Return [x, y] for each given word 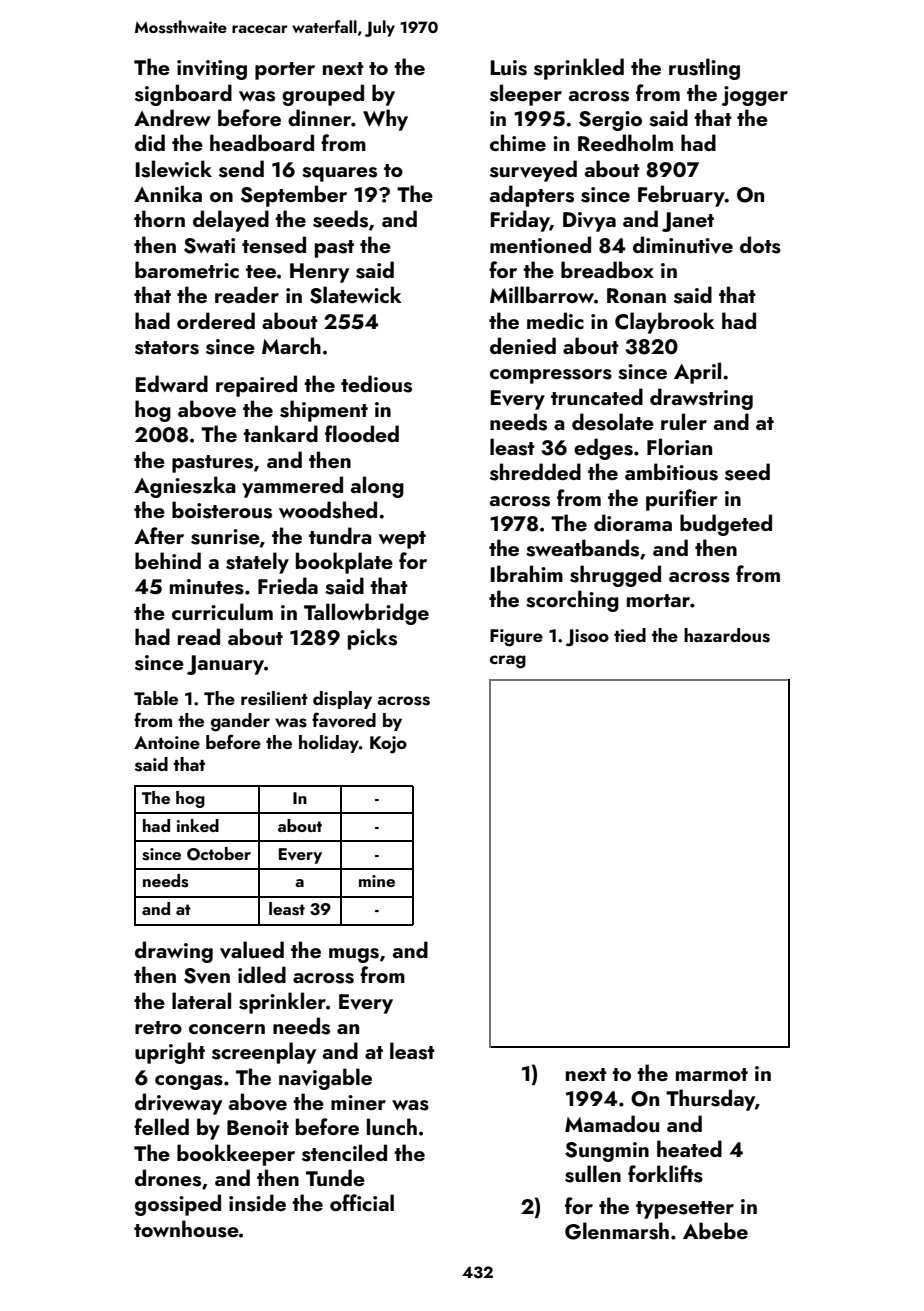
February [681, 196]
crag [508, 662]
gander [240, 722]
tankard [280, 433]
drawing [174, 952]
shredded [535, 472]
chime [518, 142]
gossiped [178, 1205]
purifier [682, 500]
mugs [354, 955]
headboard [262, 142]
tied [630, 635]
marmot [712, 1074]
